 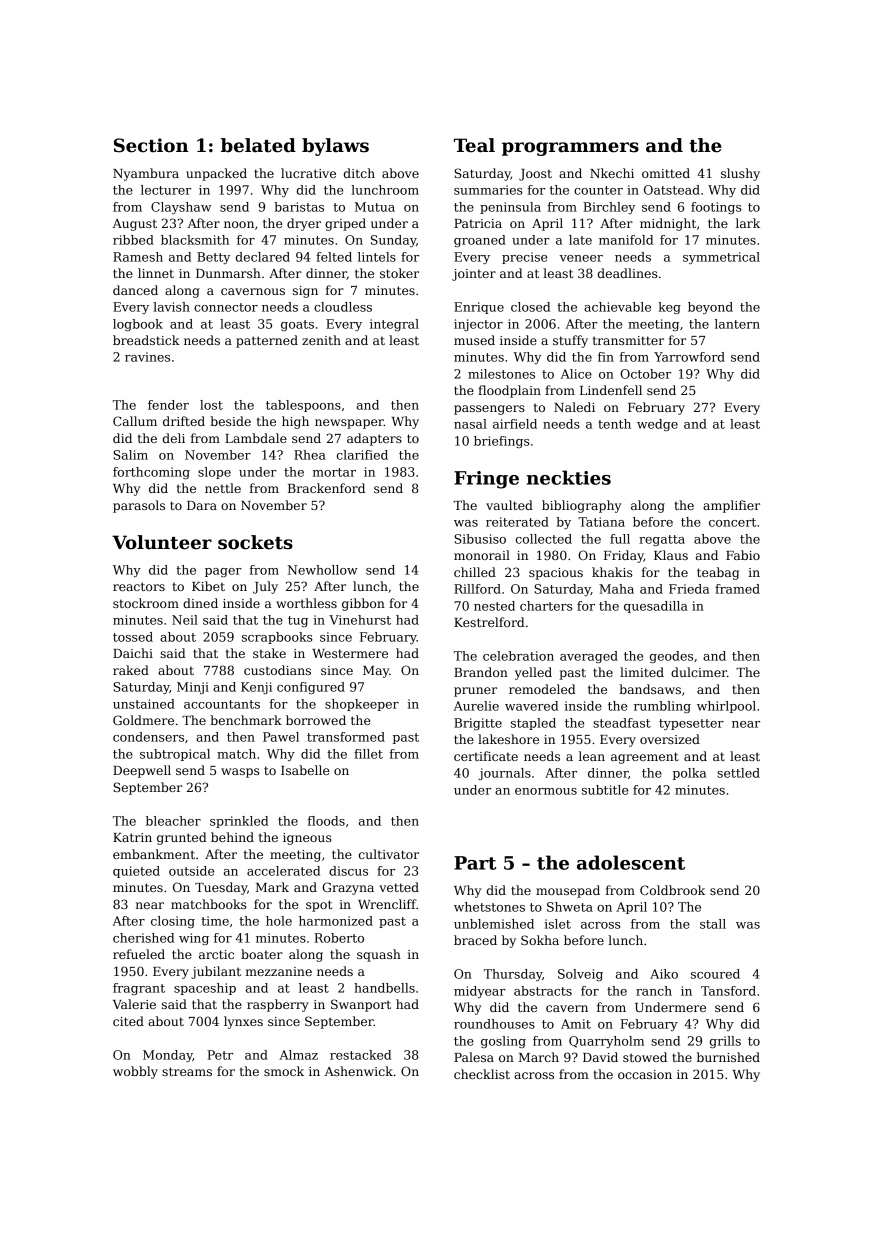 What do you see at coordinates (394, 325) in the page?
I see `integral` at bounding box center [394, 325].
